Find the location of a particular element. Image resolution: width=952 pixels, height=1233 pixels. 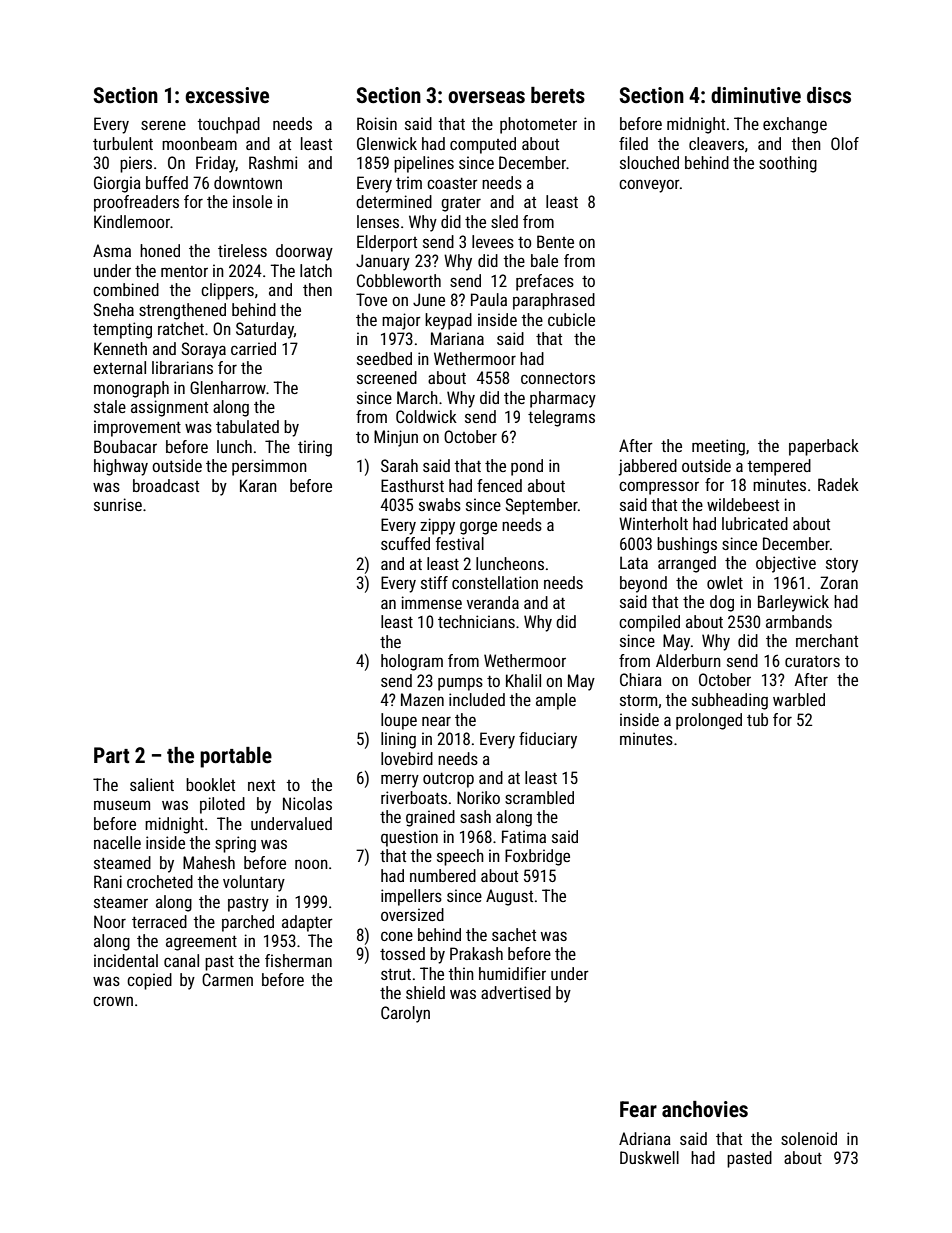

paperback is located at coordinates (824, 447).
